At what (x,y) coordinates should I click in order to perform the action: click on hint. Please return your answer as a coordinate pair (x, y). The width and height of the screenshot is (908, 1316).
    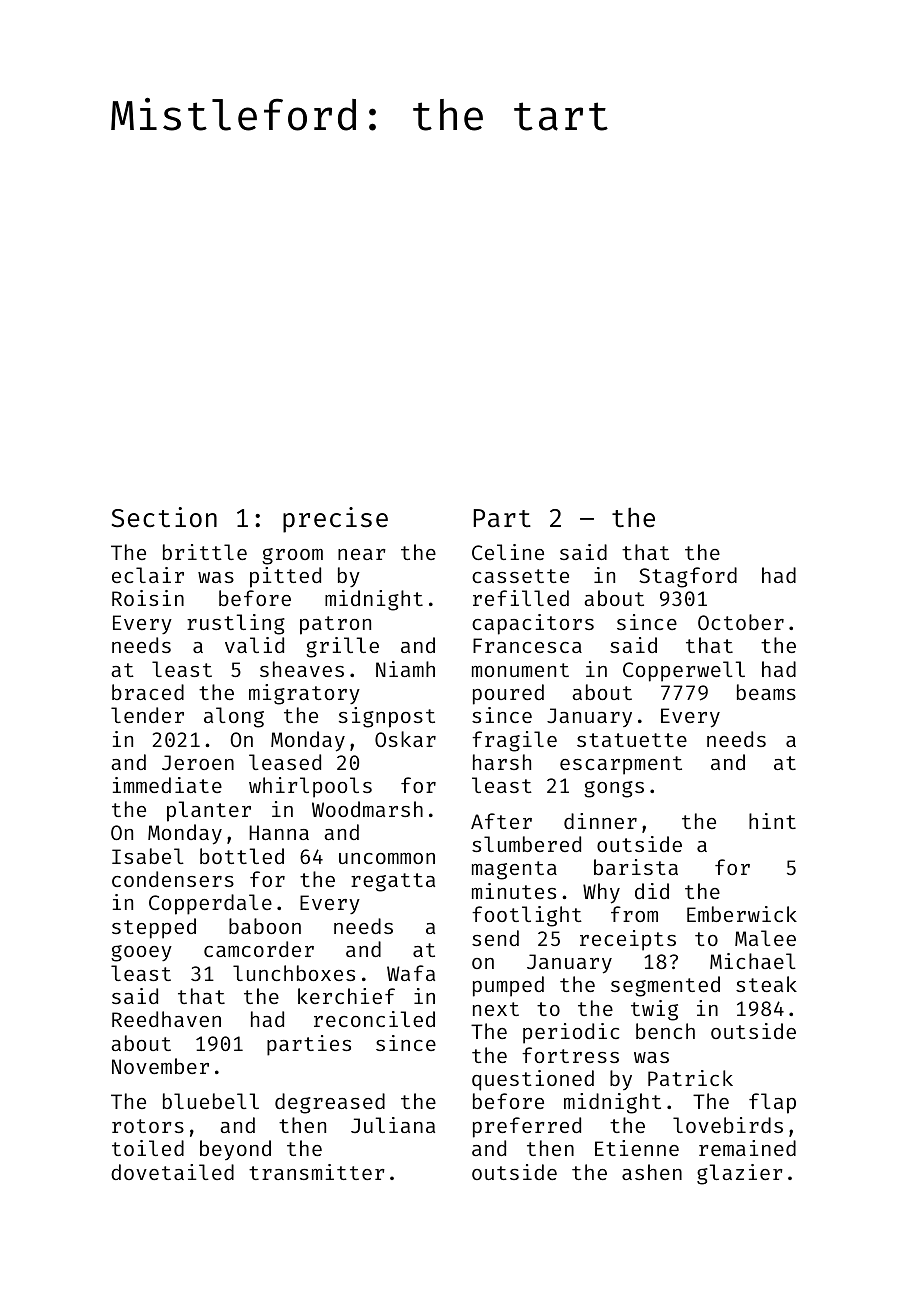
    Looking at the image, I should click on (772, 821).
